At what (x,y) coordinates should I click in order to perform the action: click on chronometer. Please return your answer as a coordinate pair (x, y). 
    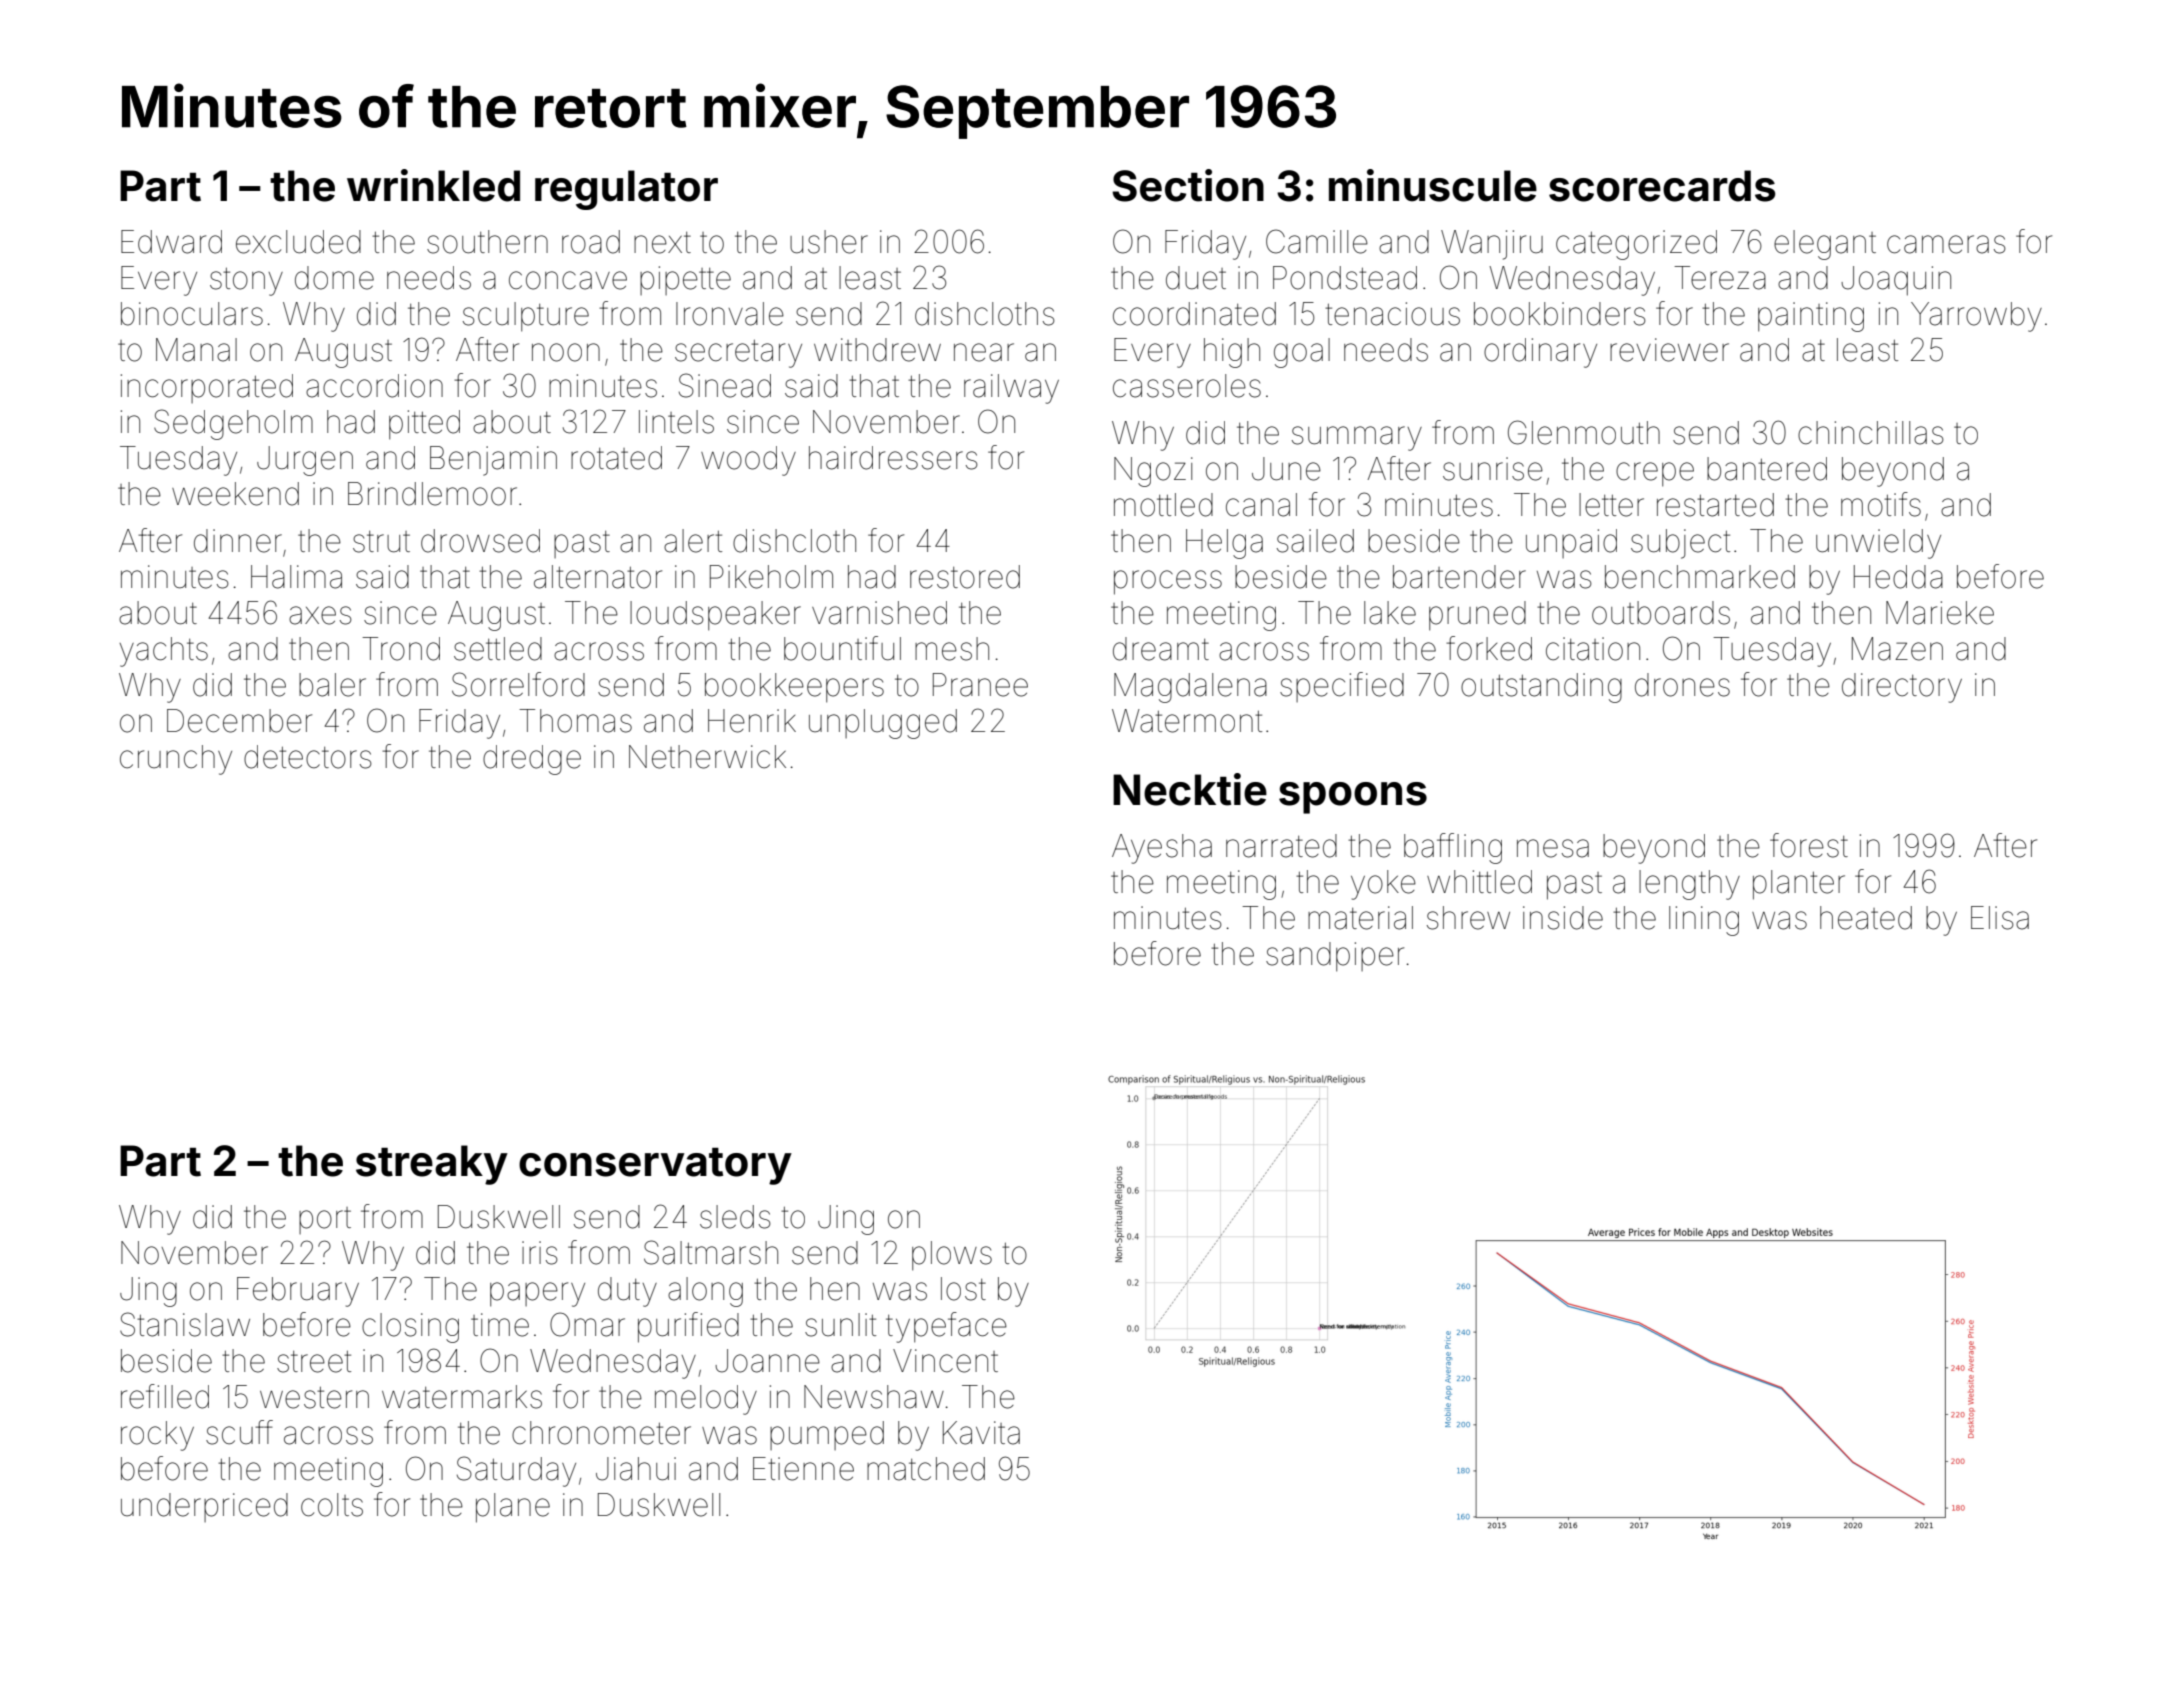
    Looking at the image, I should click on (601, 1433).
